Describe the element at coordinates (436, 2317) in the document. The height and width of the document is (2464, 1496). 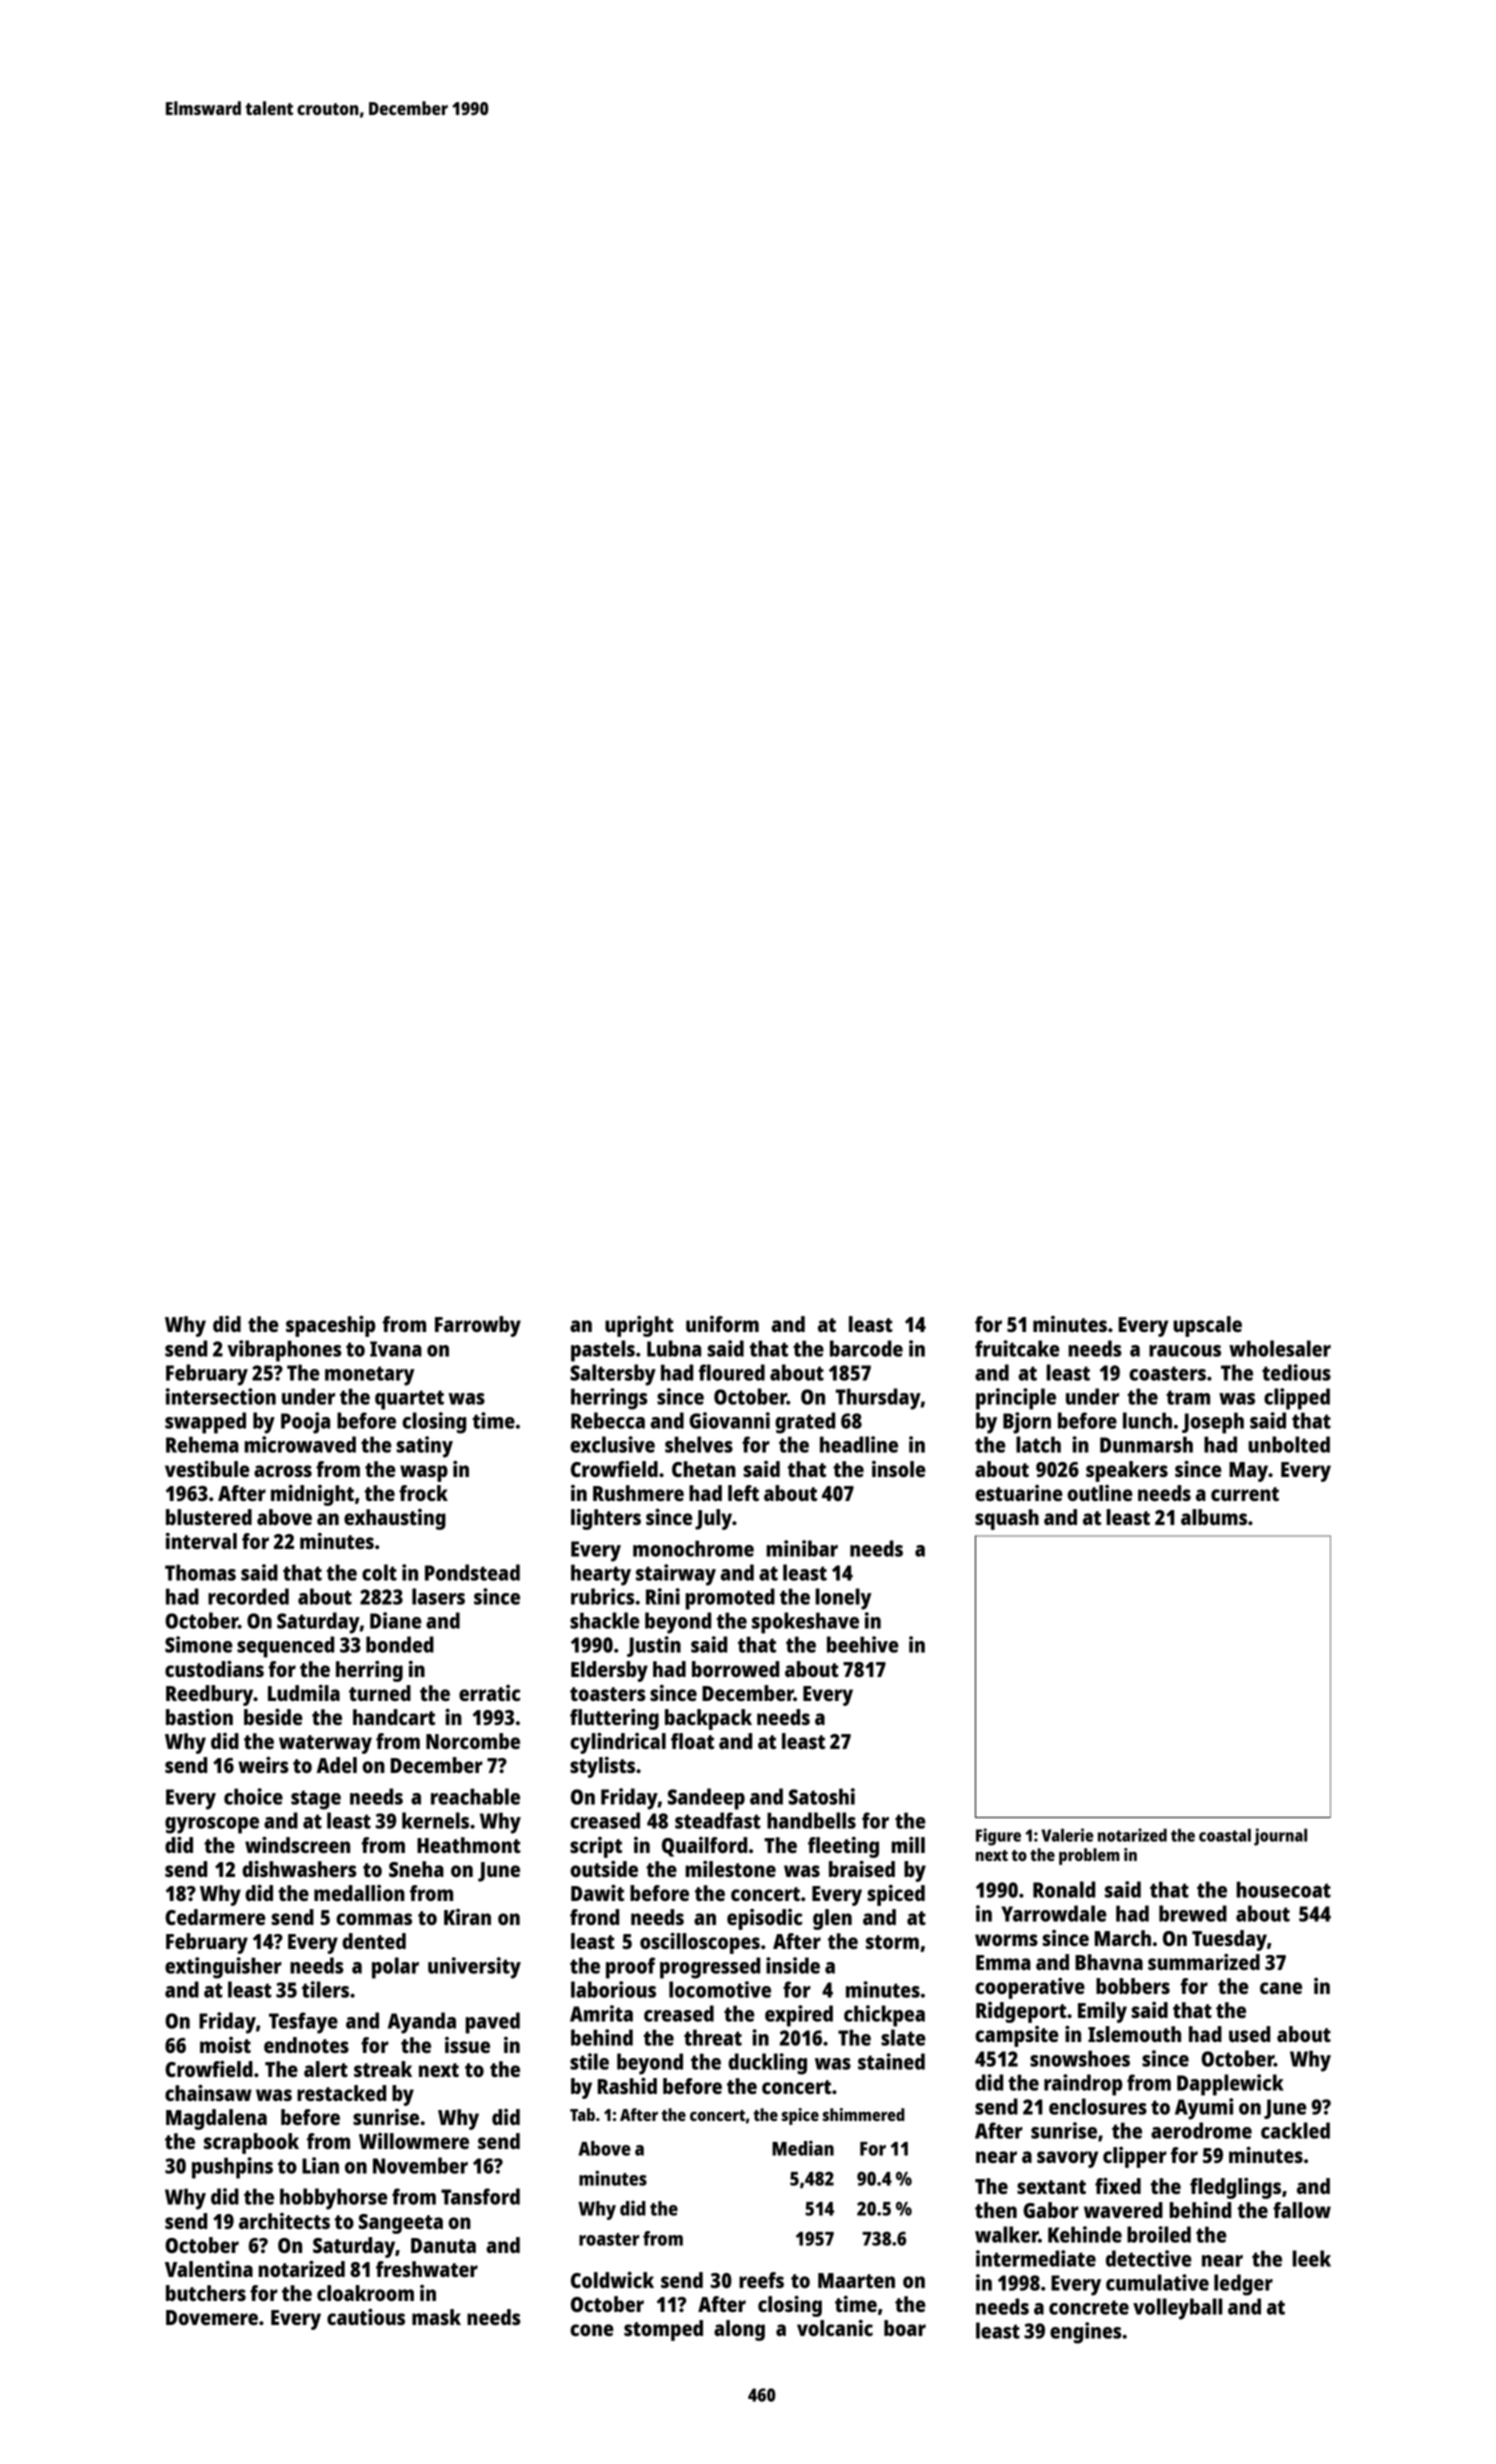
I see `mask` at that location.
